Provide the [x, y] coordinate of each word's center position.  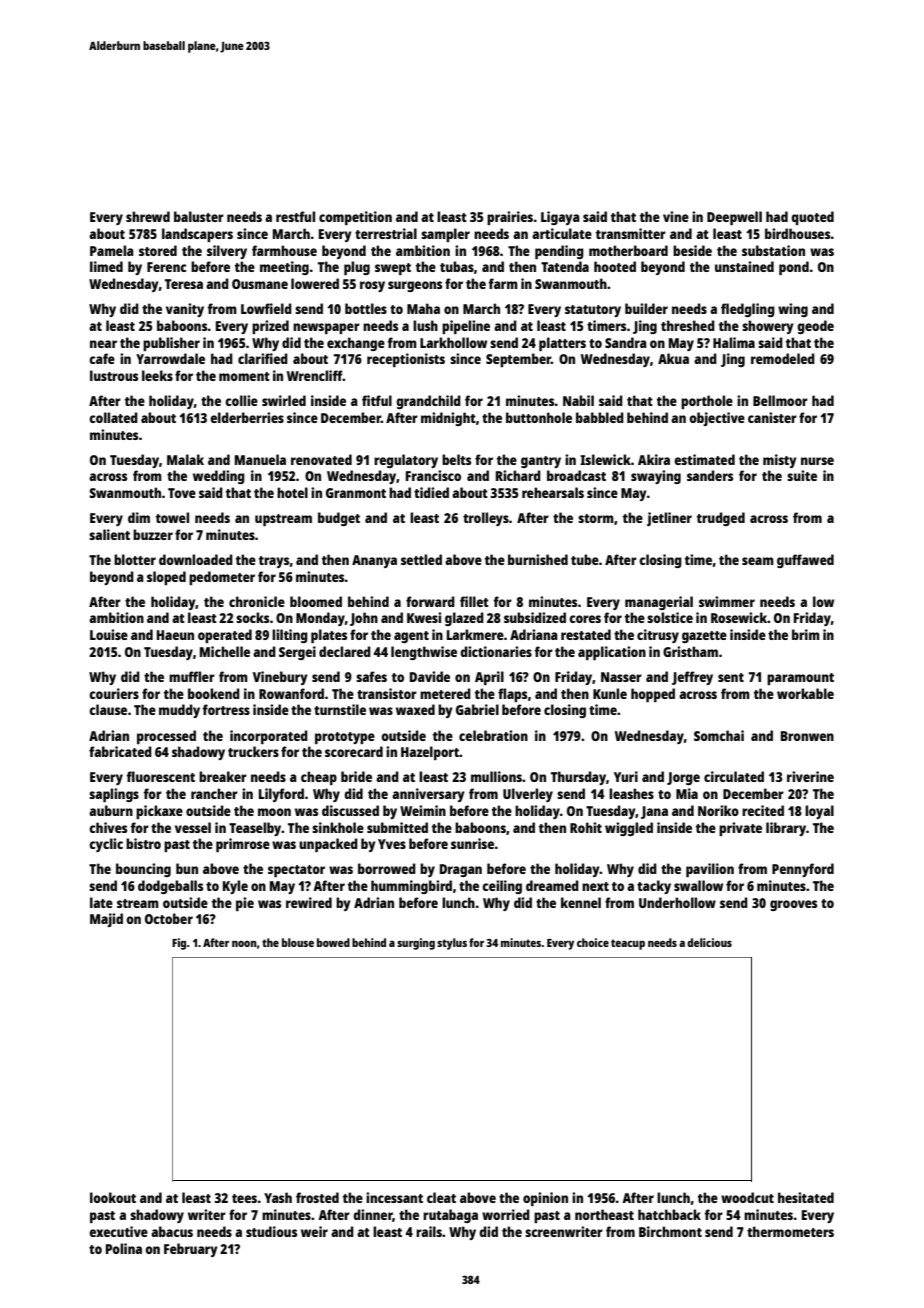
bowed [333, 942]
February [191, 1250]
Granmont [356, 493]
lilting [290, 636]
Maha [423, 308]
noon [244, 944]
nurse [817, 461]
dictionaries [496, 651]
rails [429, 1231]
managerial [659, 603]
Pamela [112, 250]
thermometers [790, 1231]
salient [109, 534]
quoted [812, 218]
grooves [793, 905]
